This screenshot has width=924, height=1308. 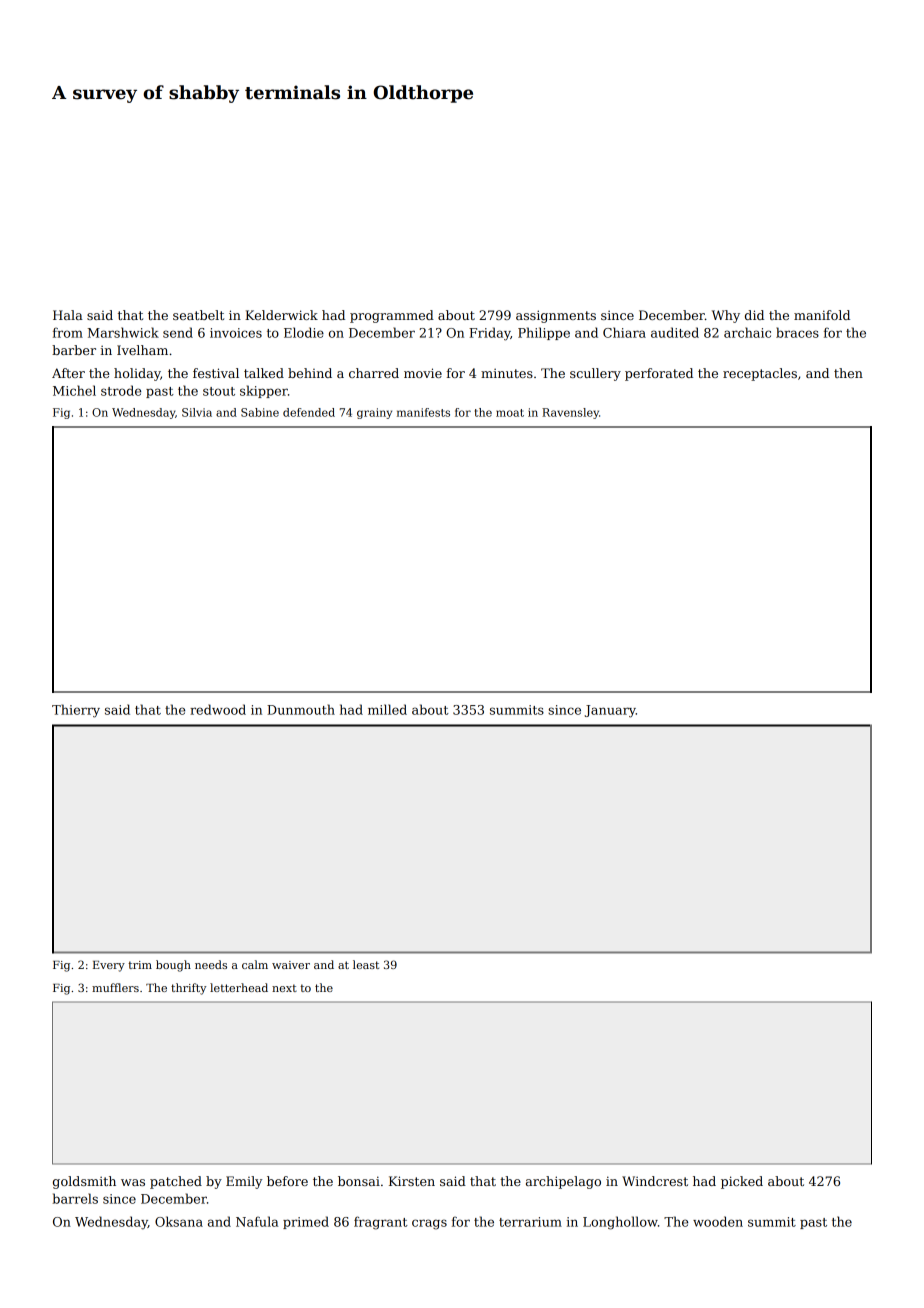 I want to click on January, so click(x=610, y=711).
